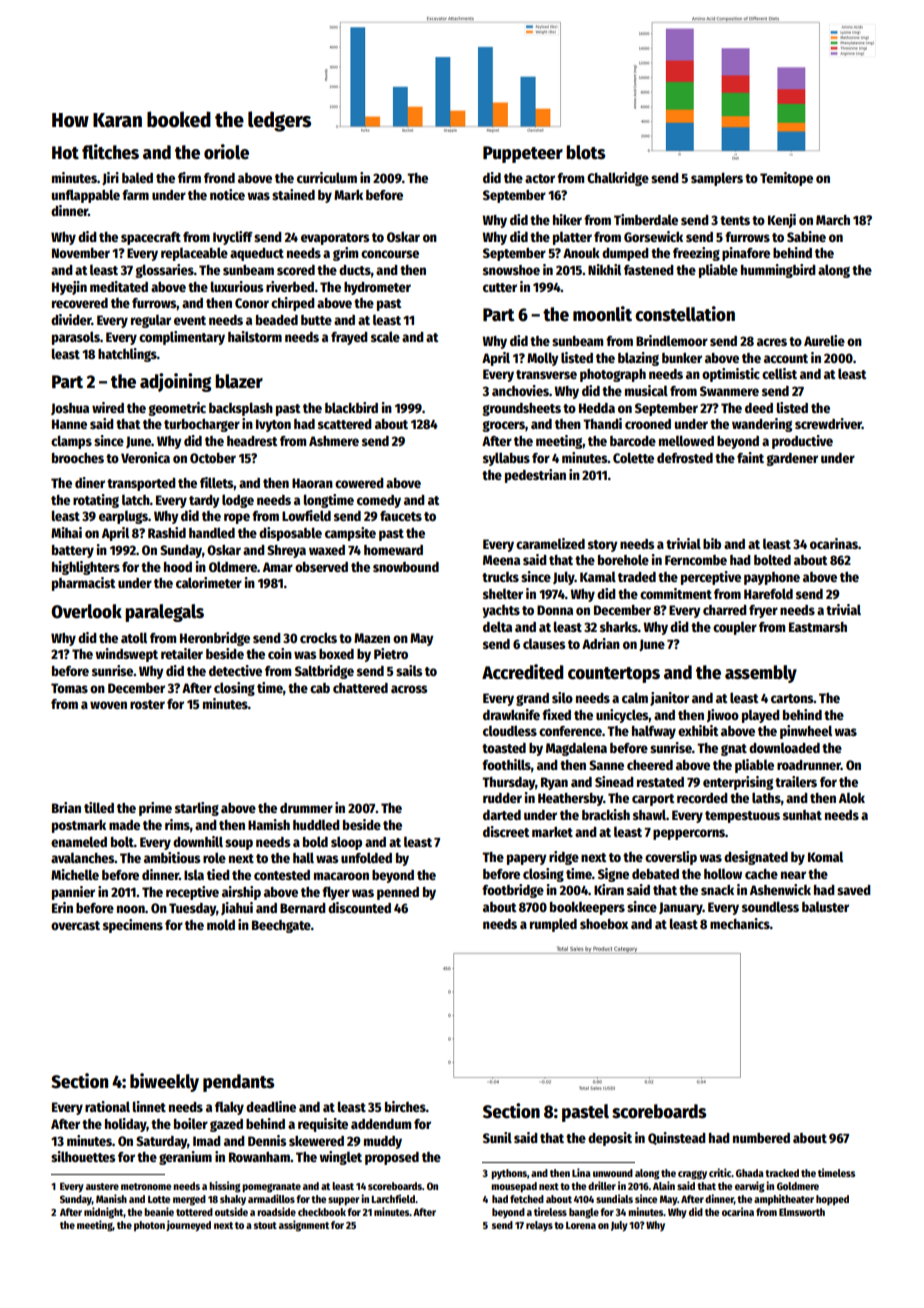 The height and width of the screenshot is (1308, 924). I want to click on Hyejin, so click(69, 288).
